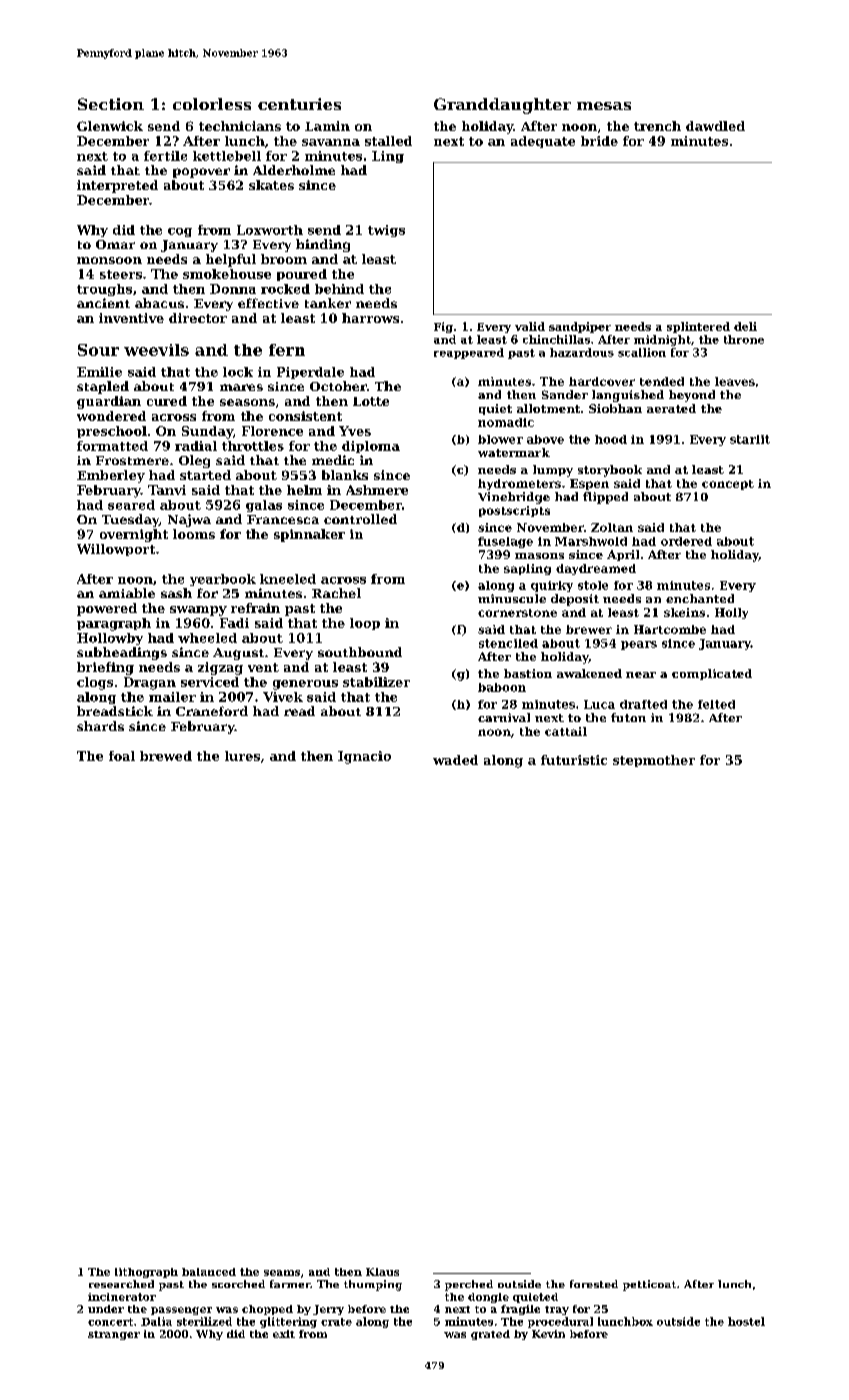 The image size is (849, 1400). Describe the element at coordinates (382, 1272) in the screenshot. I see `Klaus` at that location.
